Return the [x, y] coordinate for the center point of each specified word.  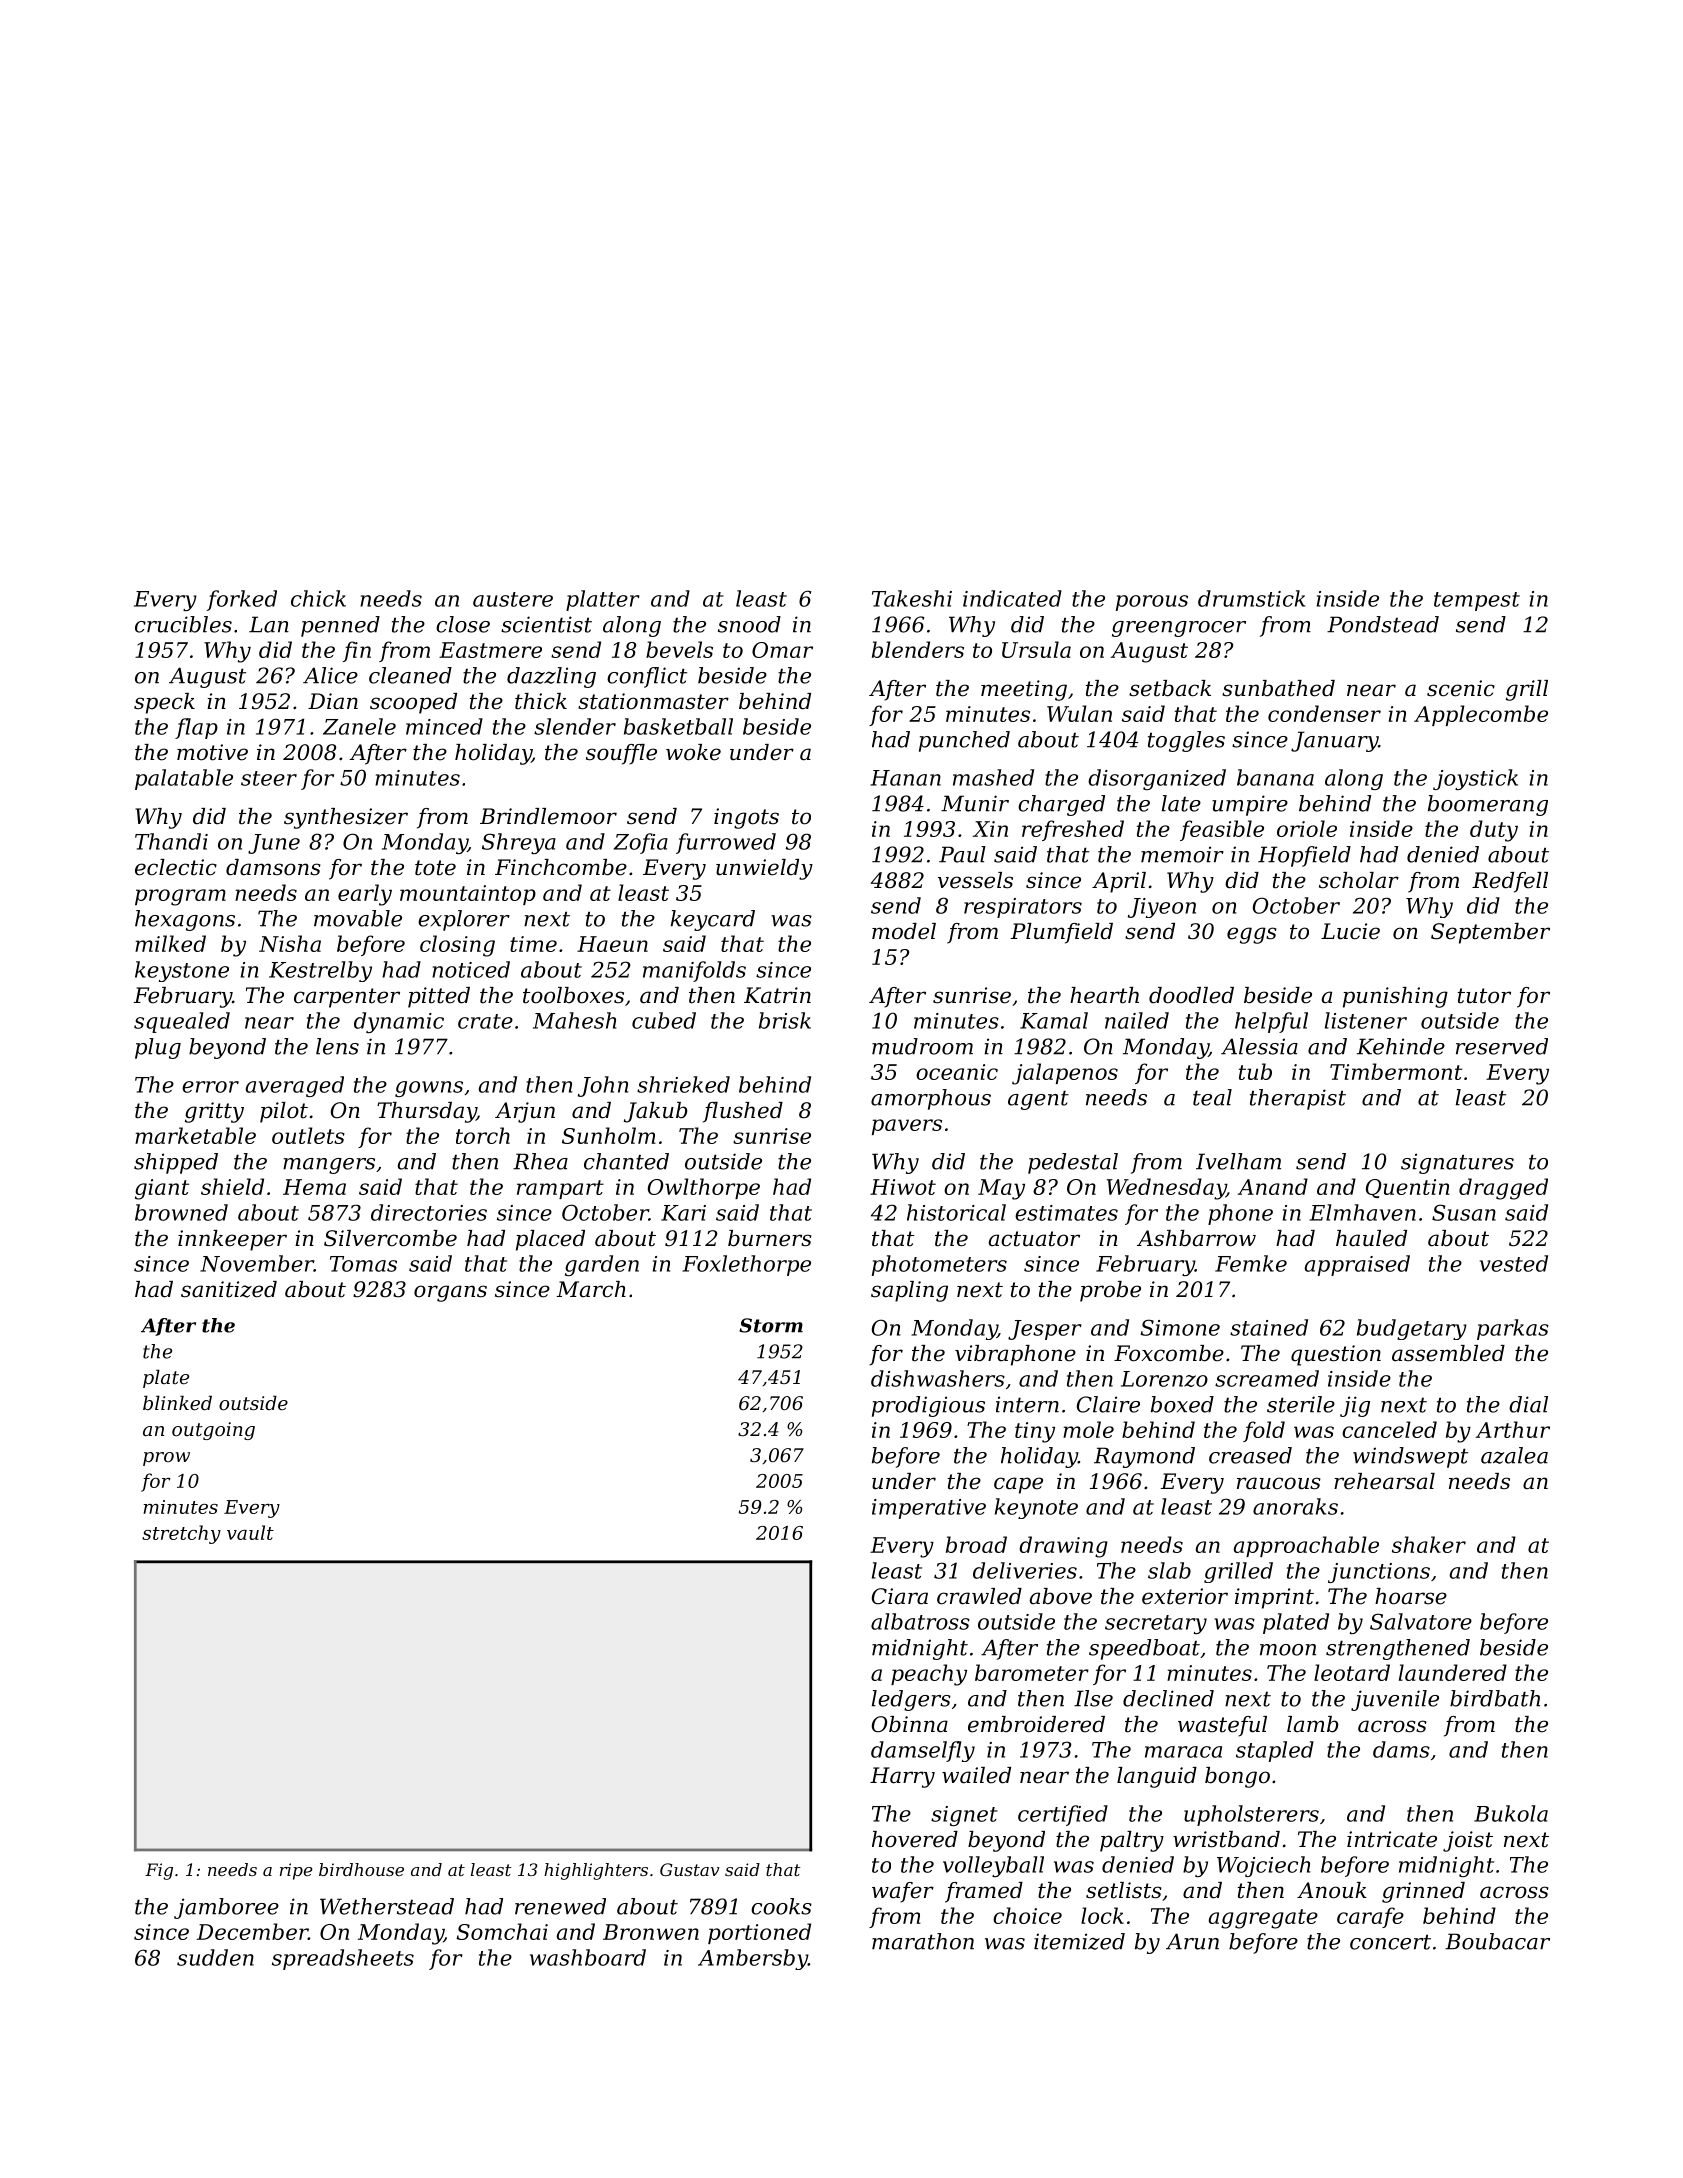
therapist [1298, 1099]
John [603, 1086]
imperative [929, 1509]
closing [457, 946]
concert [1390, 1942]
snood [749, 624]
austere [513, 599]
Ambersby [753, 1959]
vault [250, 1532]
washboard [588, 1957]
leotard [1352, 1672]
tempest [1477, 601]
